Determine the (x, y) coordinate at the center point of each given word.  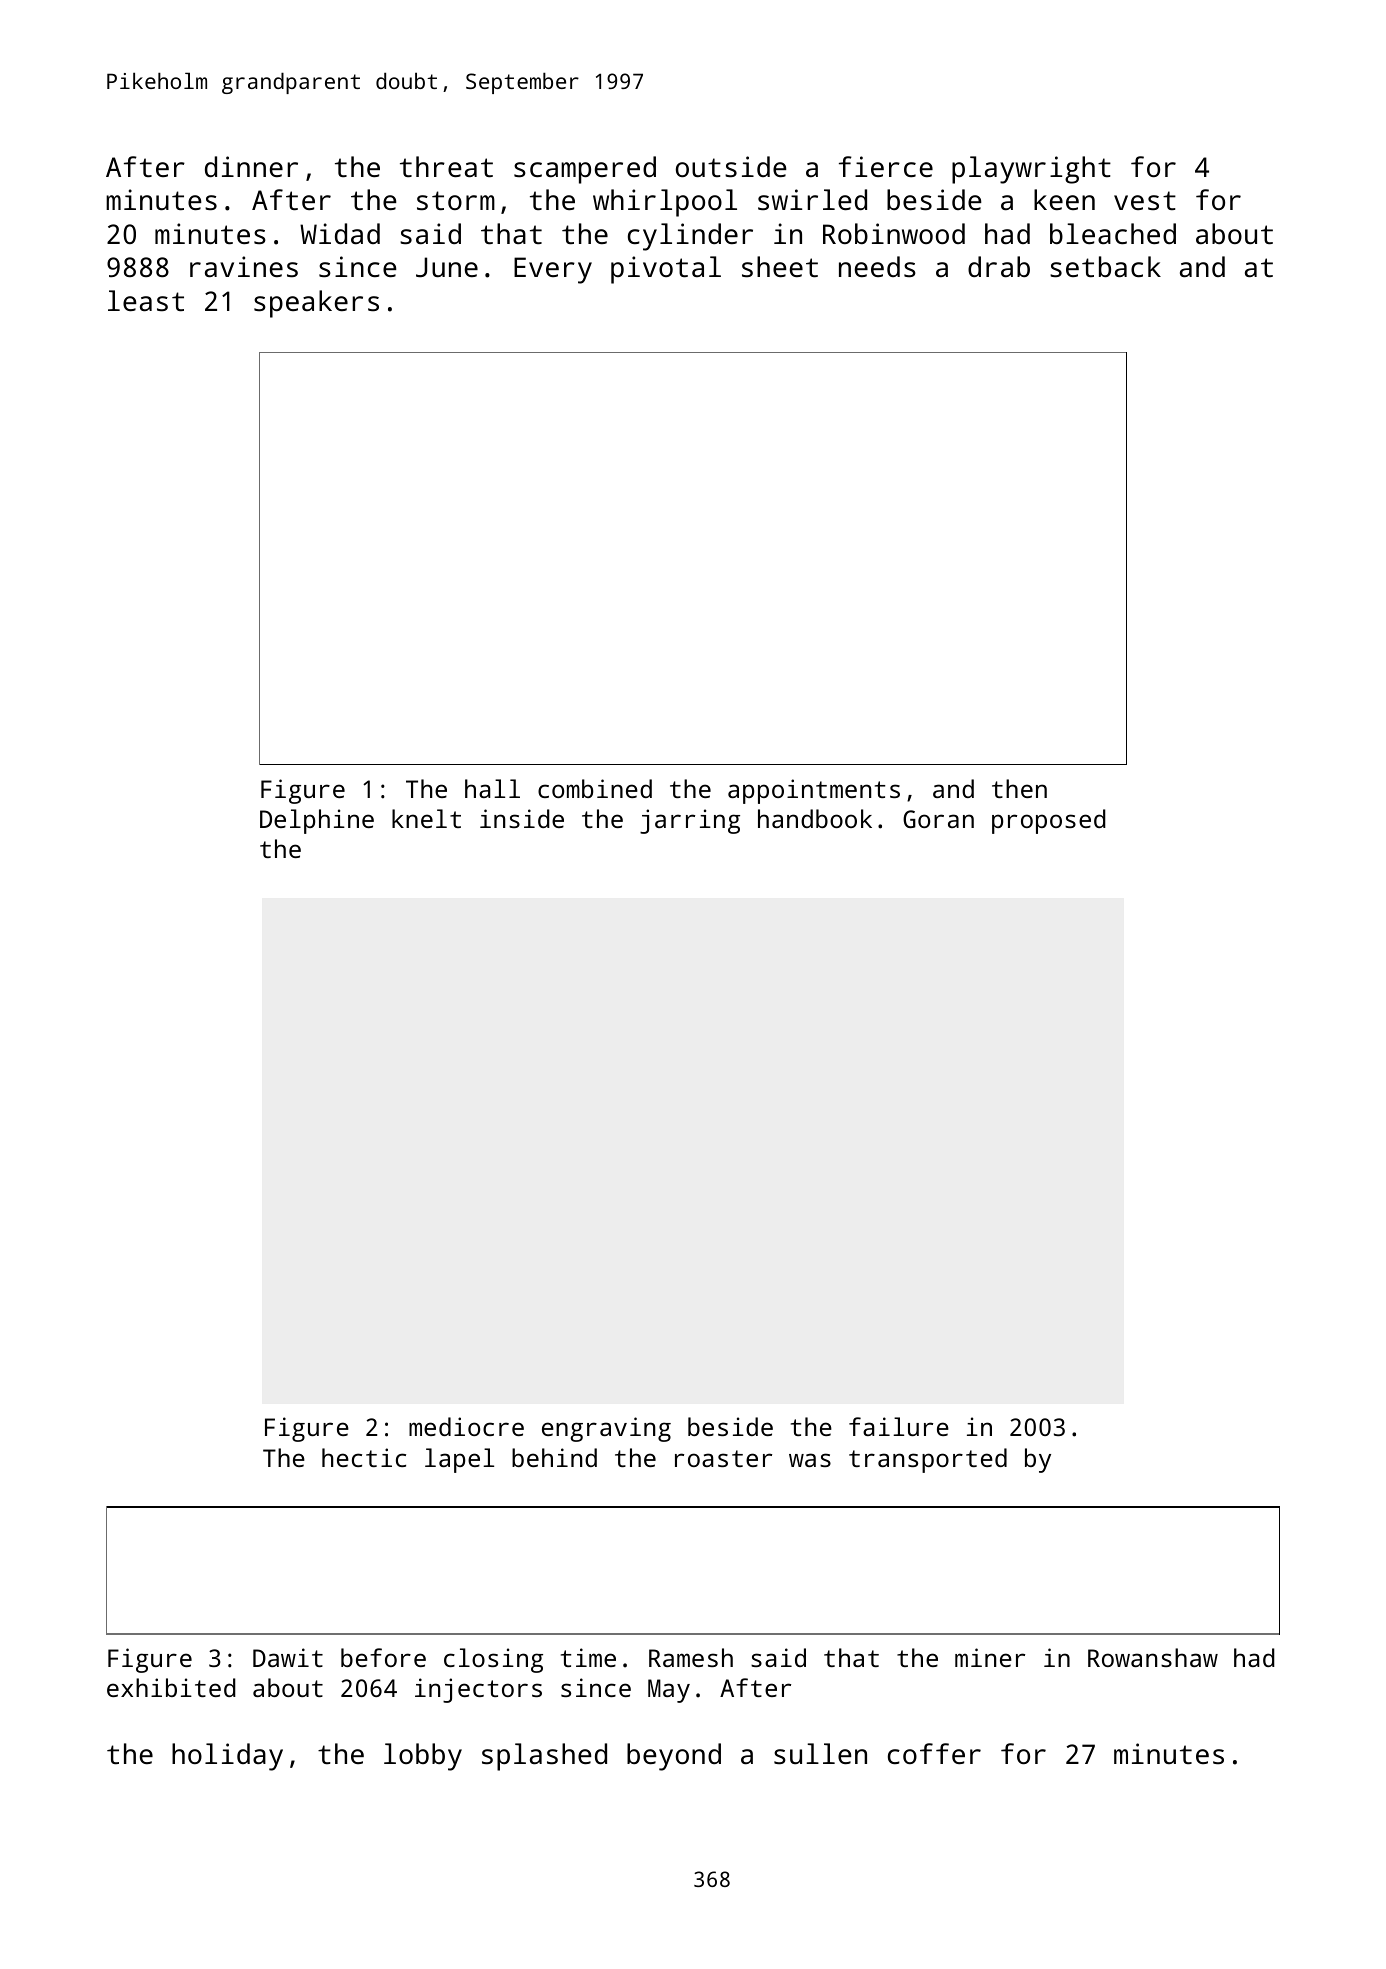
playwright (1031, 170)
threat (446, 167)
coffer (934, 1753)
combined (595, 788)
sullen (820, 1754)
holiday (227, 1757)
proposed (1049, 821)
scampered (585, 170)
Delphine (317, 821)
